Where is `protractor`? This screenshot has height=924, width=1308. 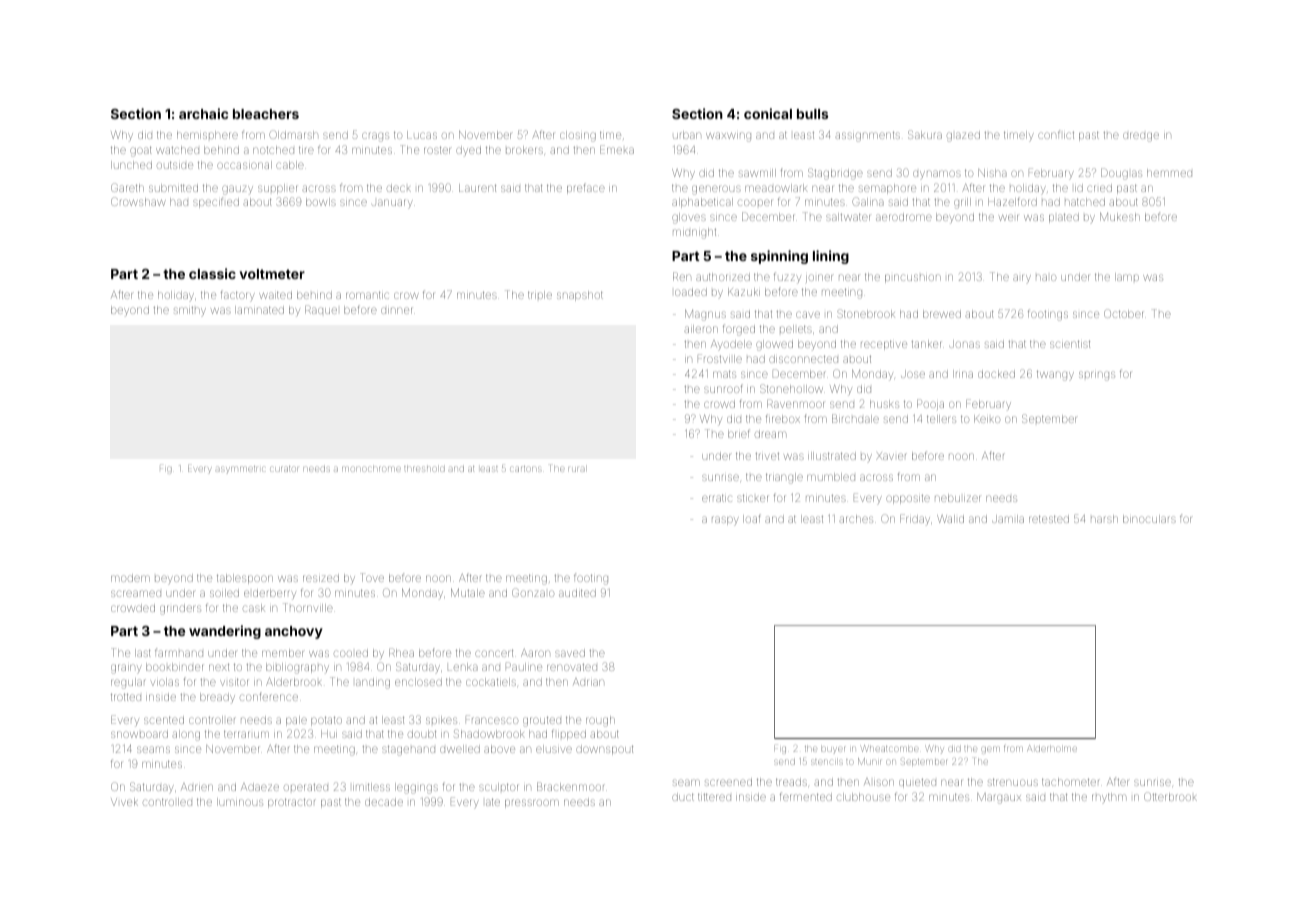
protractor is located at coordinates (292, 803).
